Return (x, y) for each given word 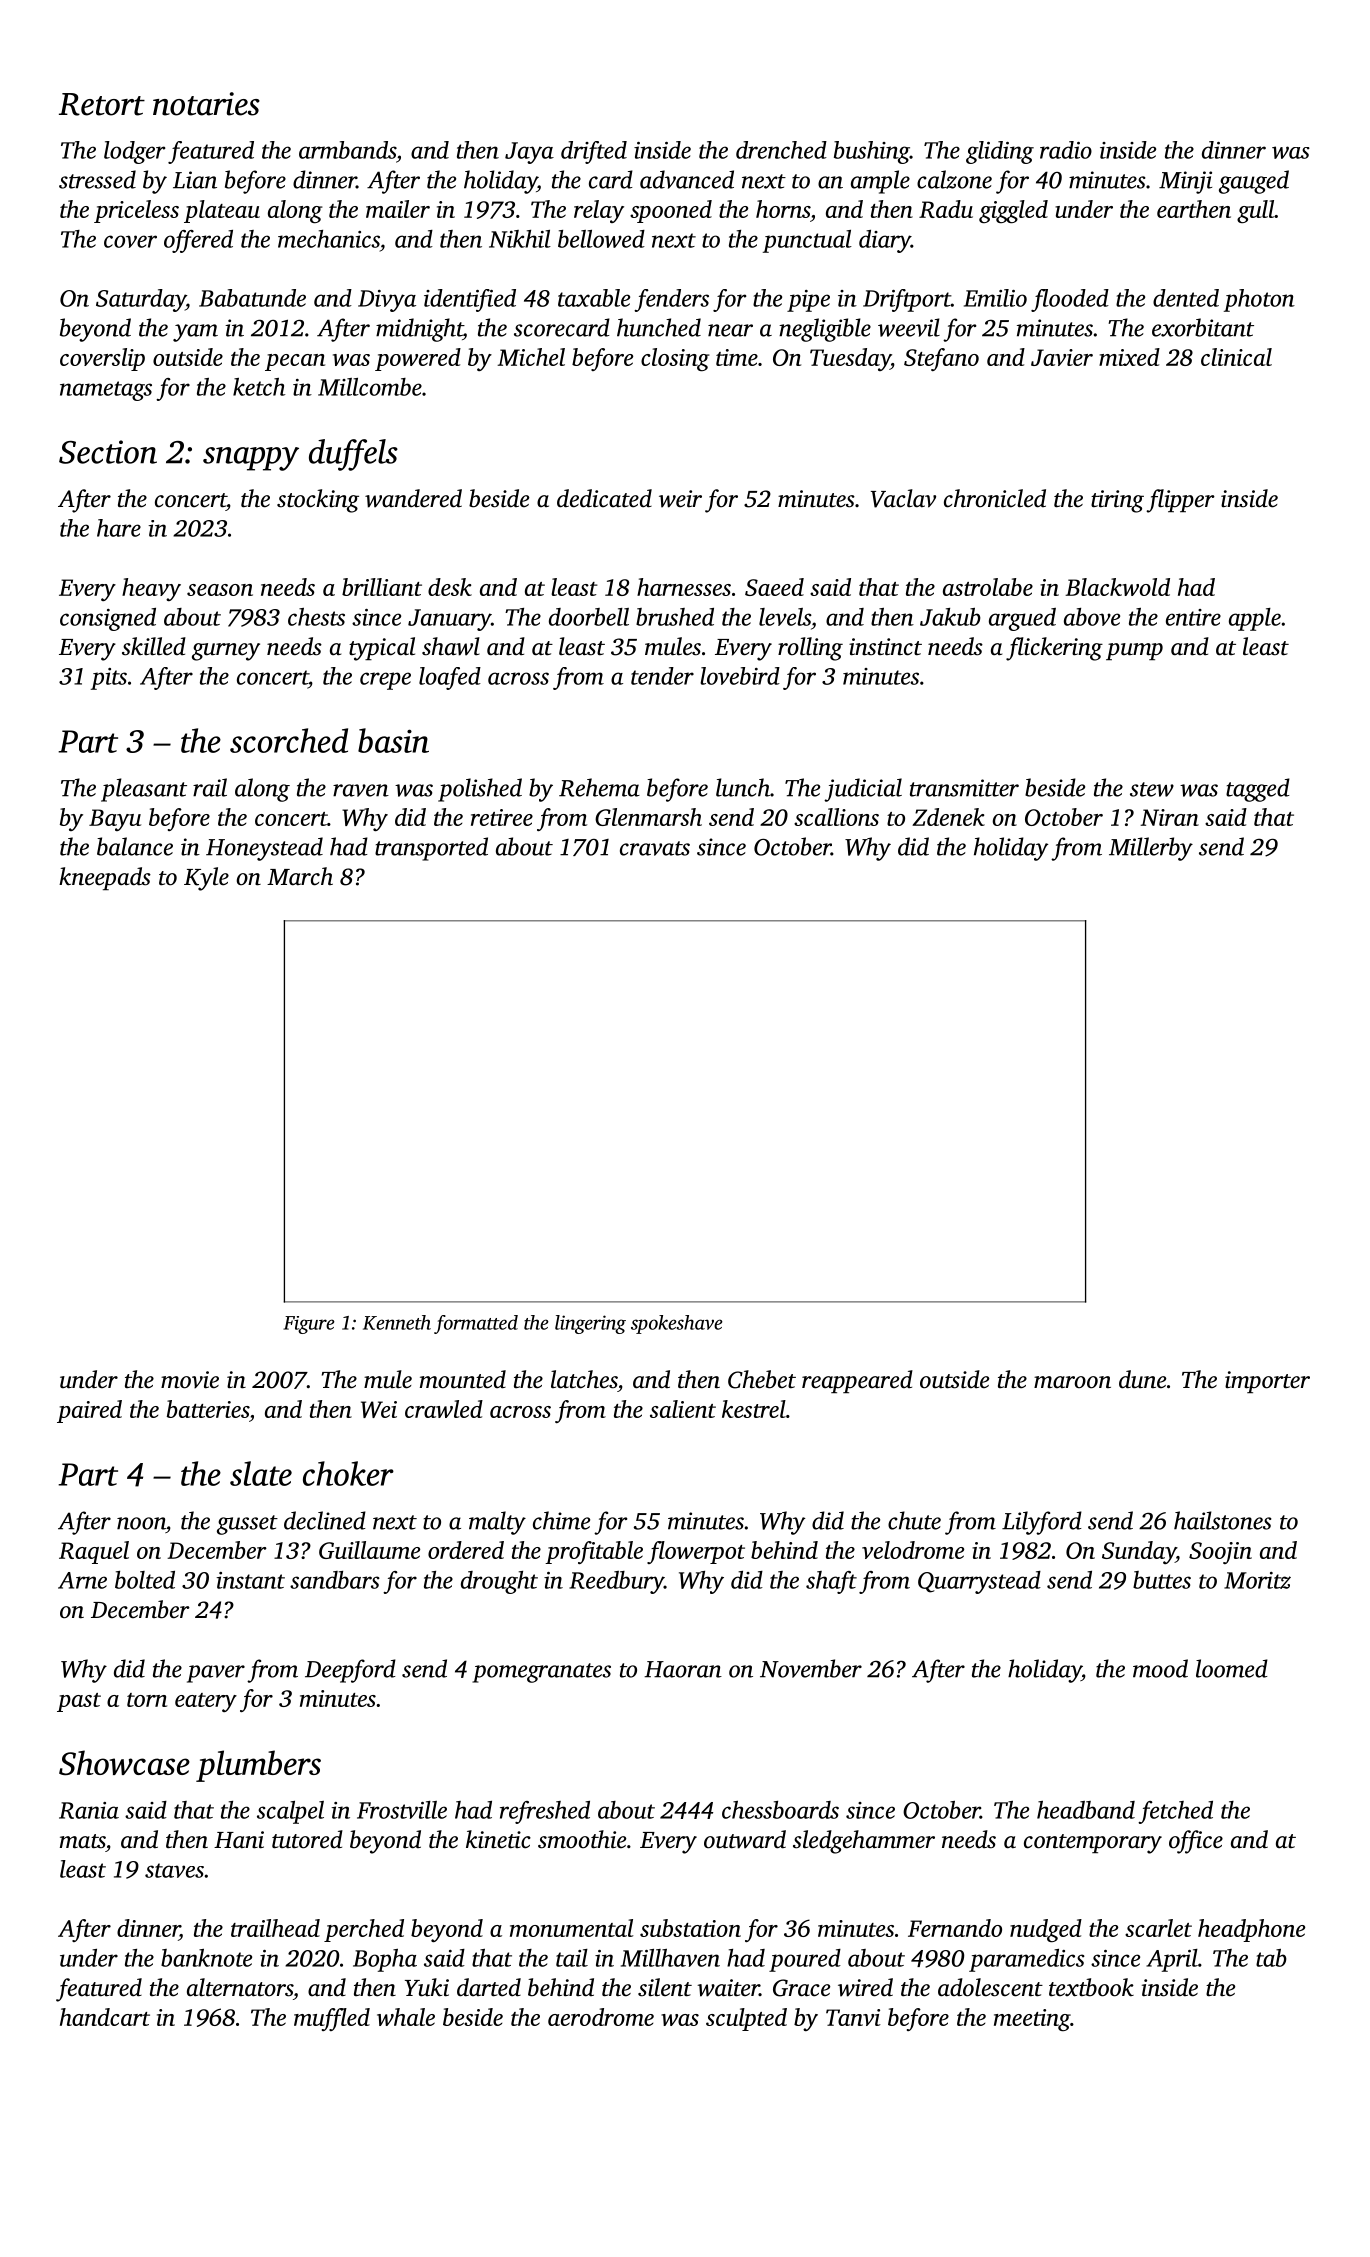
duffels (353, 455)
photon (1259, 300)
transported (431, 849)
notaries (206, 104)
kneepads (105, 878)
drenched (781, 150)
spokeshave (677, 1324)
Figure (309, 1325)
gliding (1000, 152)
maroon (1072, 1382)
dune (1142, 1379)
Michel (531, 357)
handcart (105, 2017)
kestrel (754, 1409)
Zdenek (948, 817)
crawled (444, 1409)
